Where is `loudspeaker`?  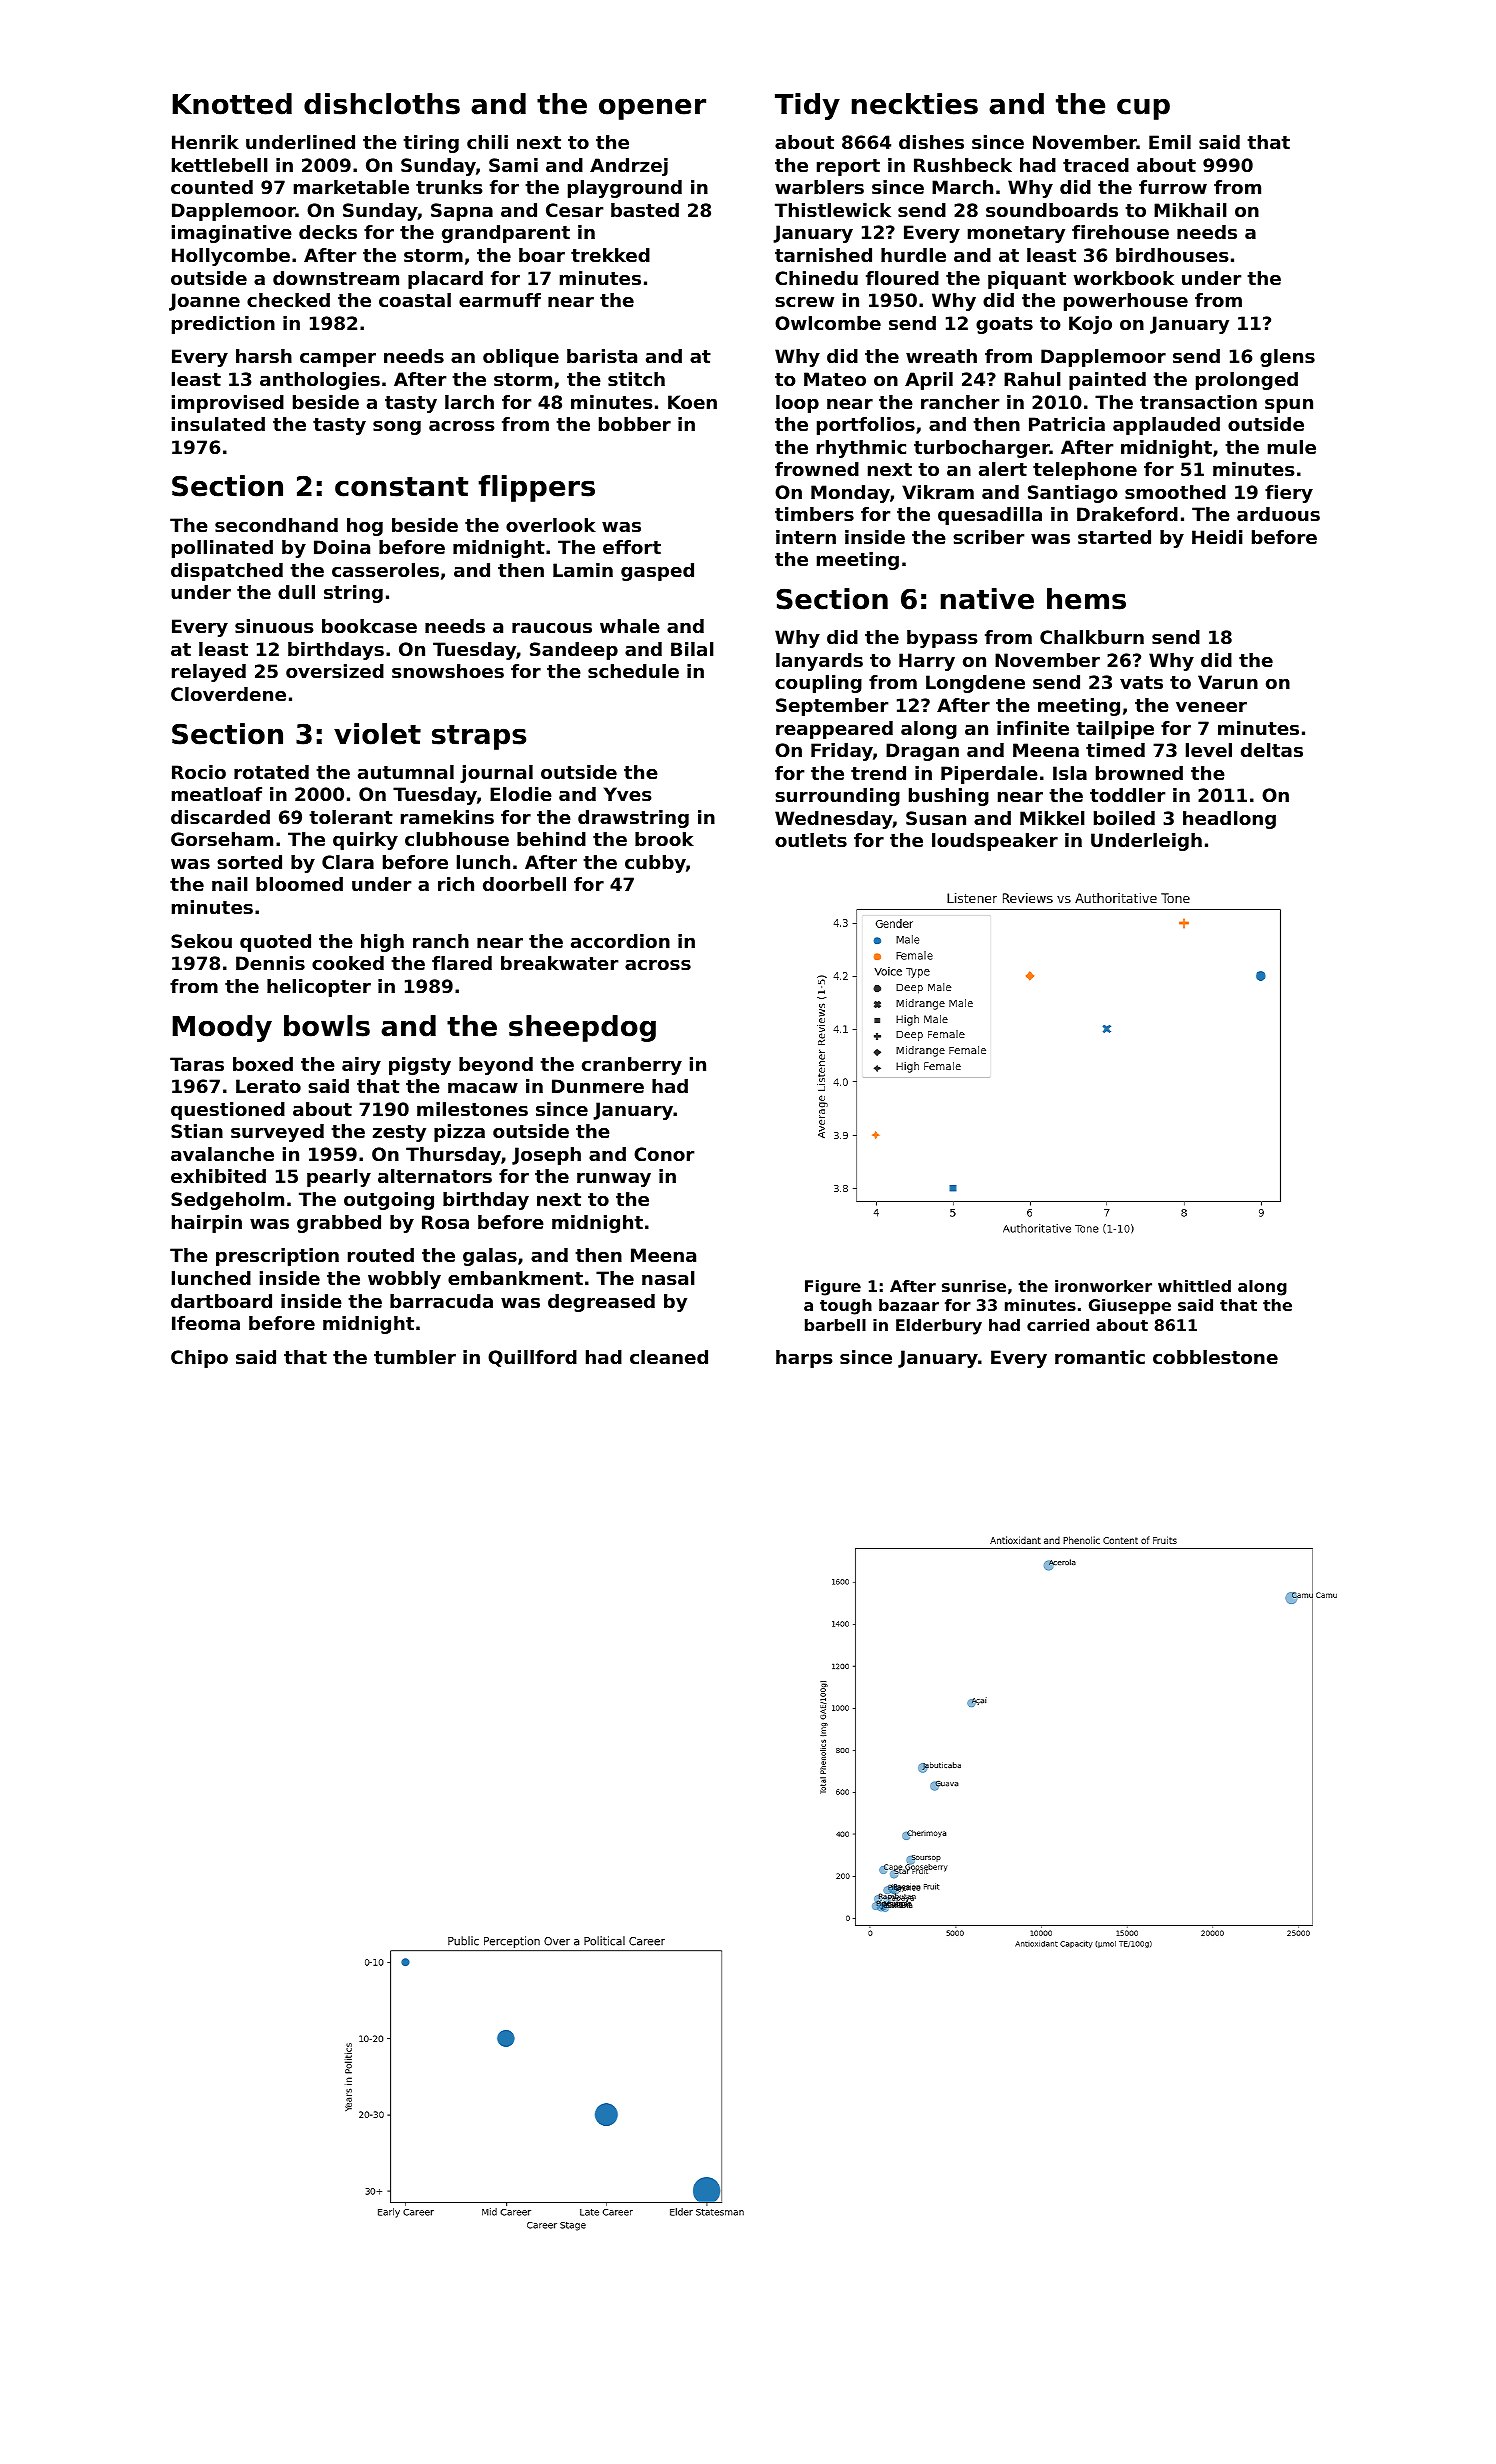
loudspeaker is located at coordinates (995, 842).
